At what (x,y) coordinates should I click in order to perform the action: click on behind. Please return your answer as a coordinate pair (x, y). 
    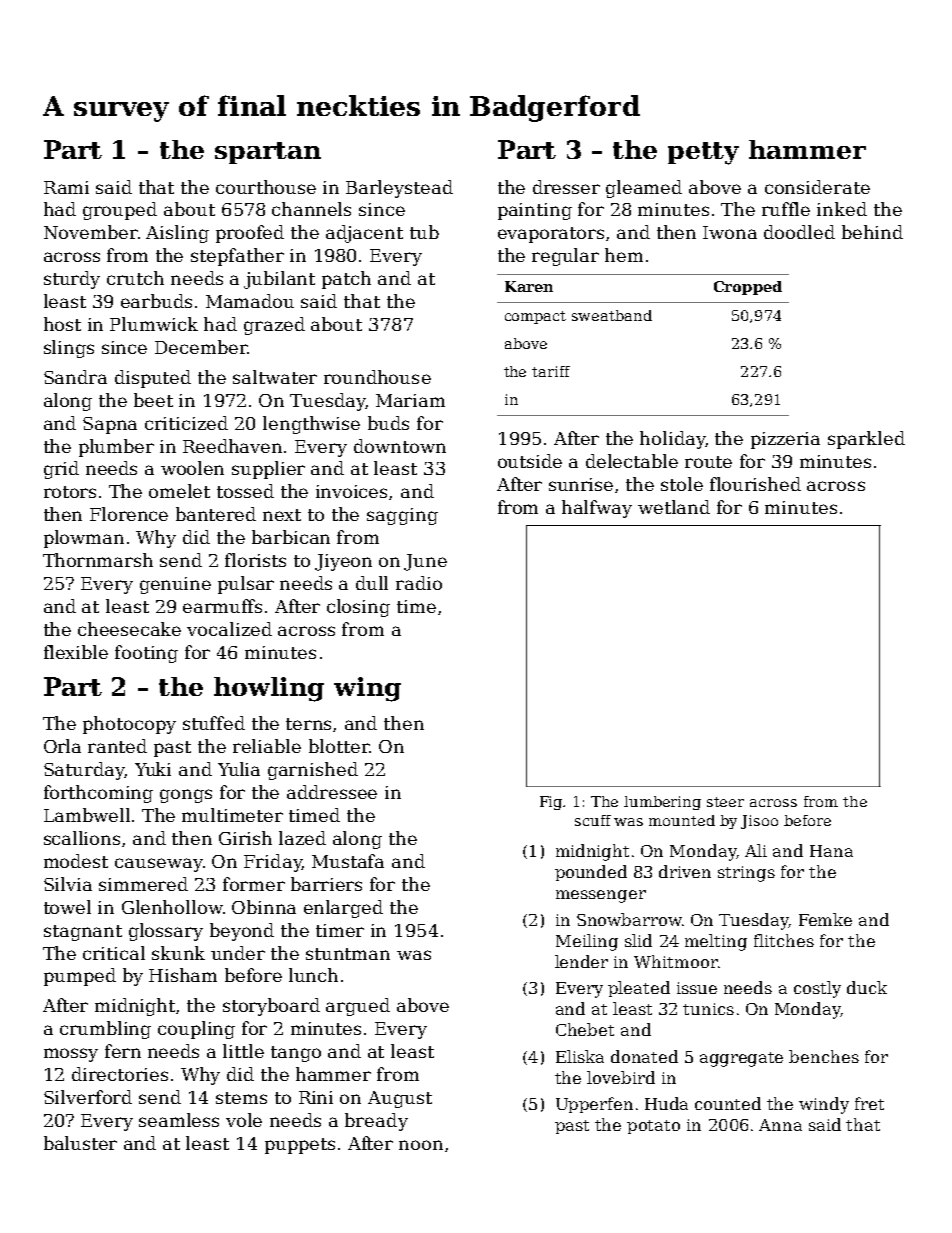
    Looking at the image, I should click on (872, 232).
